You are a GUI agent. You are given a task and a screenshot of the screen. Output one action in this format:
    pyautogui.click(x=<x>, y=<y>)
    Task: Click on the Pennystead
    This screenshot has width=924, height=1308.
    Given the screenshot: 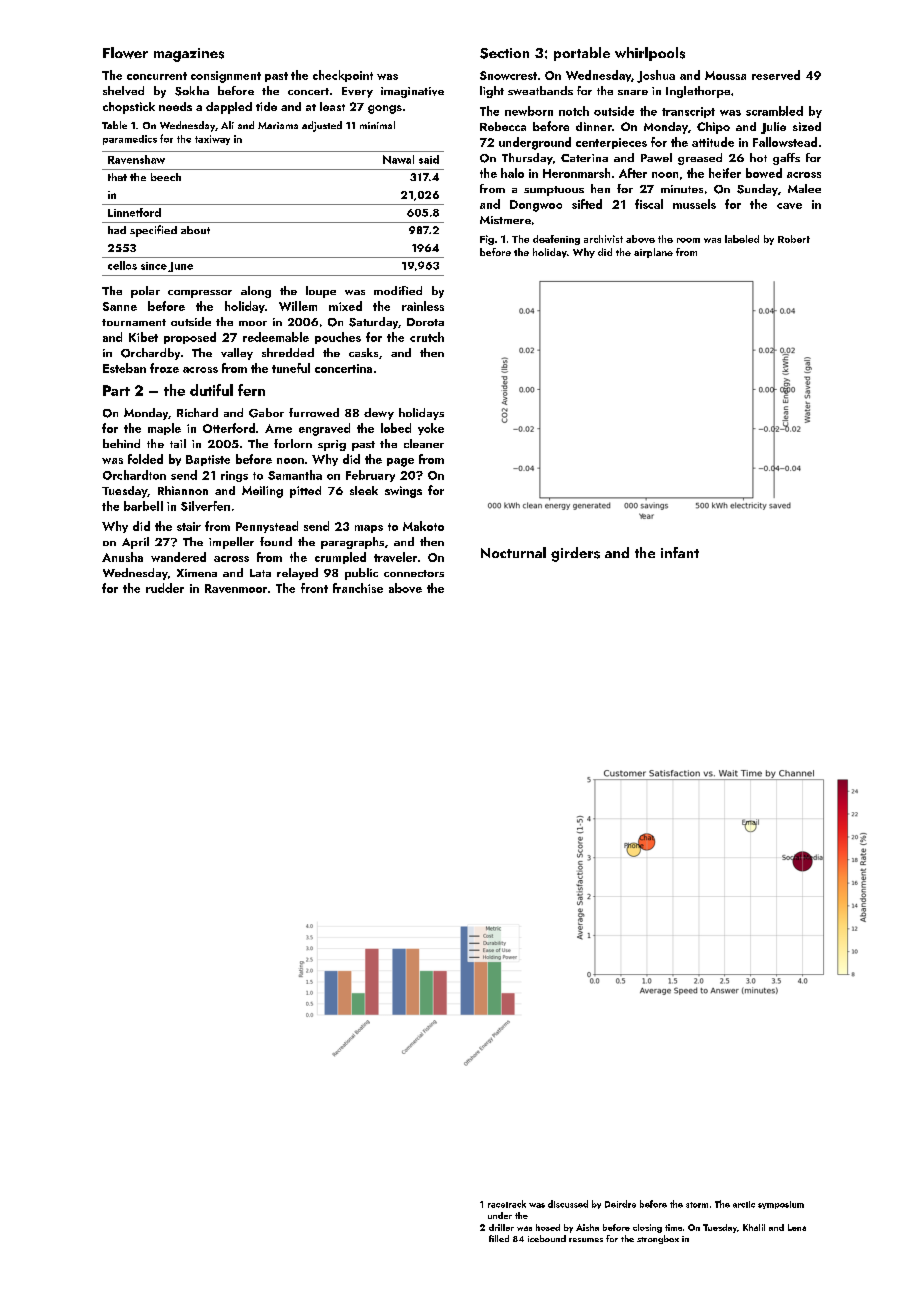 What is the action you would take?
    pyautogui.click(x=267, y=527)
